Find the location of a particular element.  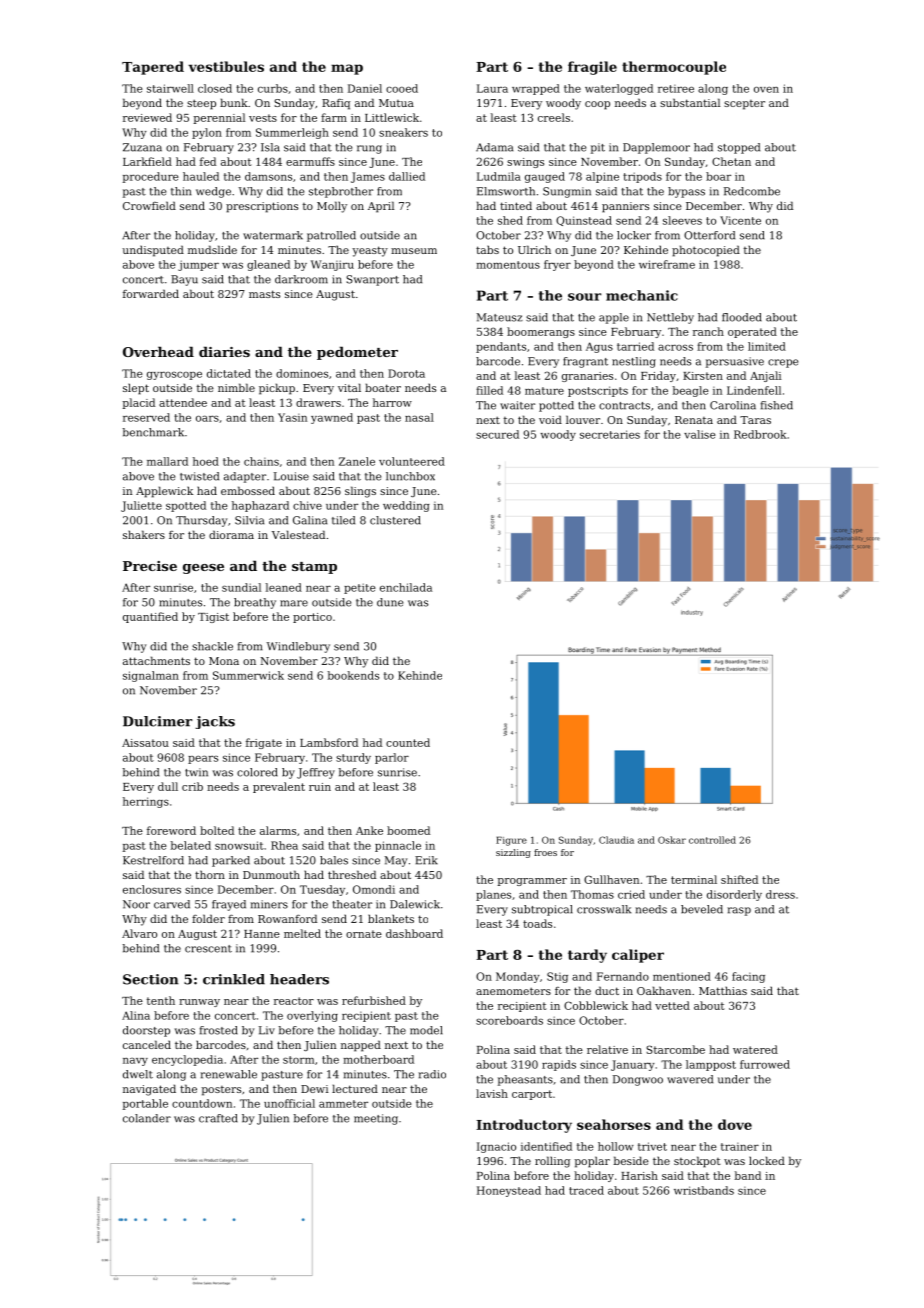

museum is located at coordinates (414, 251).
